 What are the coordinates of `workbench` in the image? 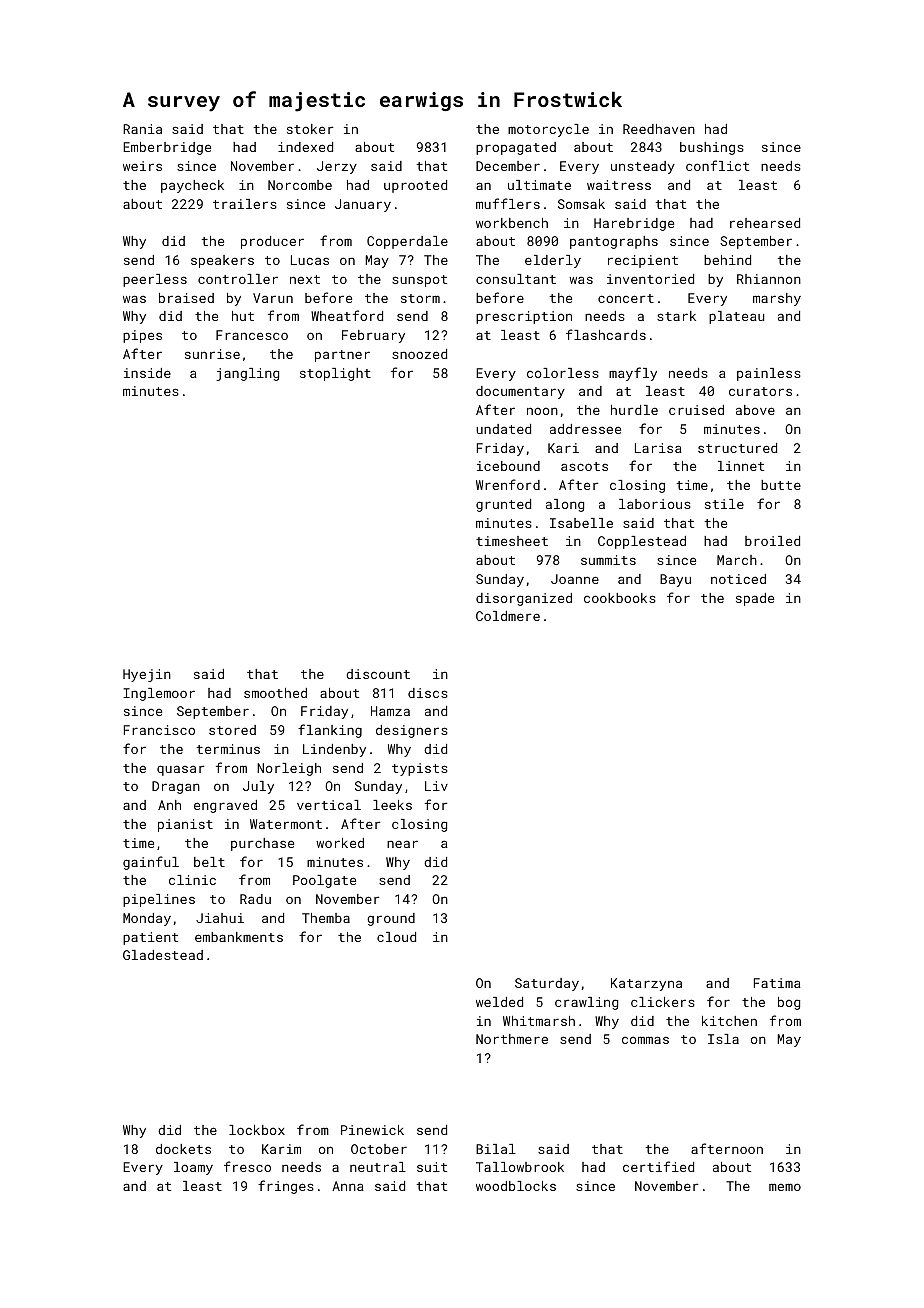 It's located at (512, 223).
